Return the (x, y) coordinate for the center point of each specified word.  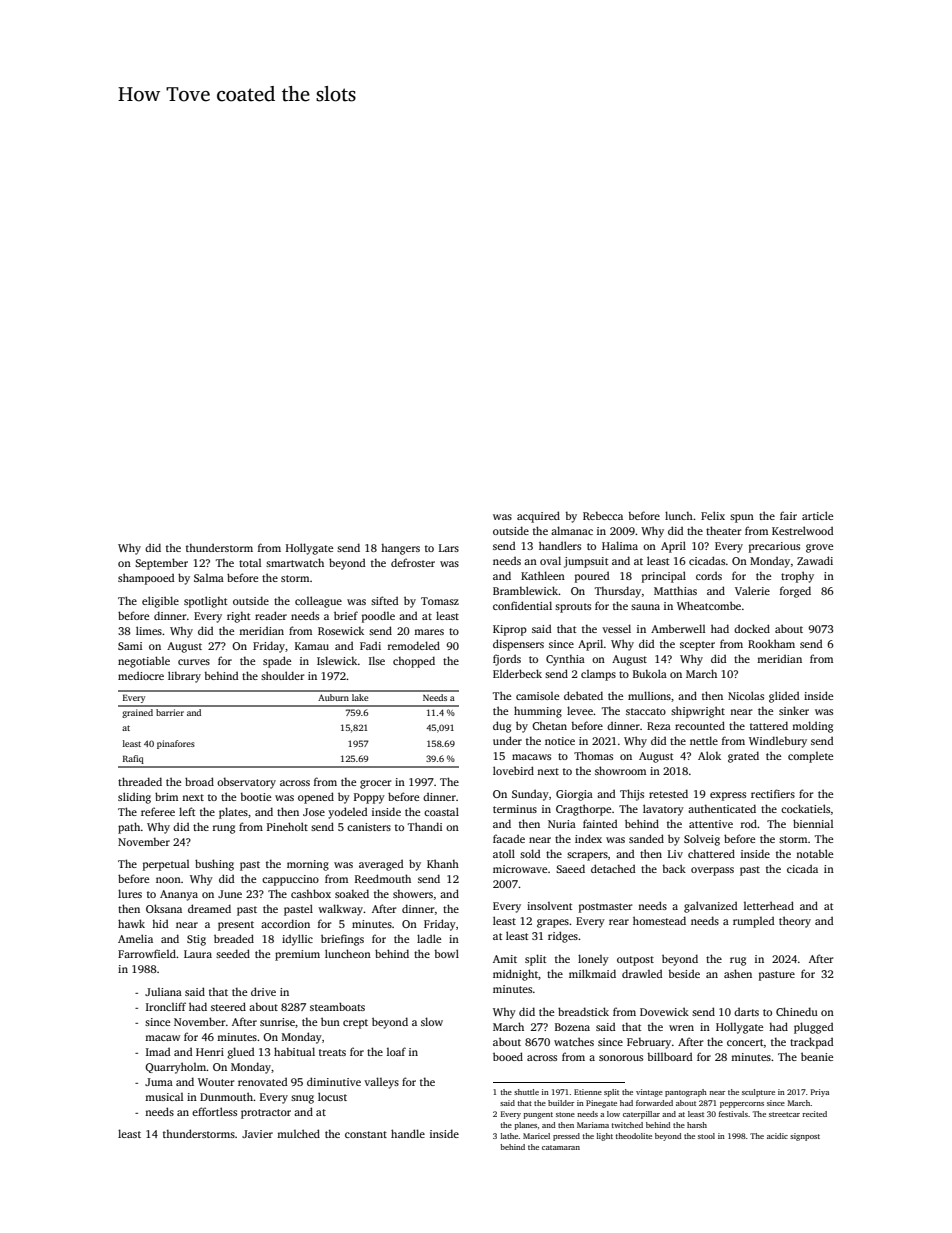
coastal (441, 811)
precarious (774, 547)
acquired (538, 517)
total (250, 563)
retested (668, 793)
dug (502, 727)
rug (738, 961)
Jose (314, 812)
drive (263, 991)
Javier (257, 1134)
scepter (697, 646)
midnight (515, 975)
